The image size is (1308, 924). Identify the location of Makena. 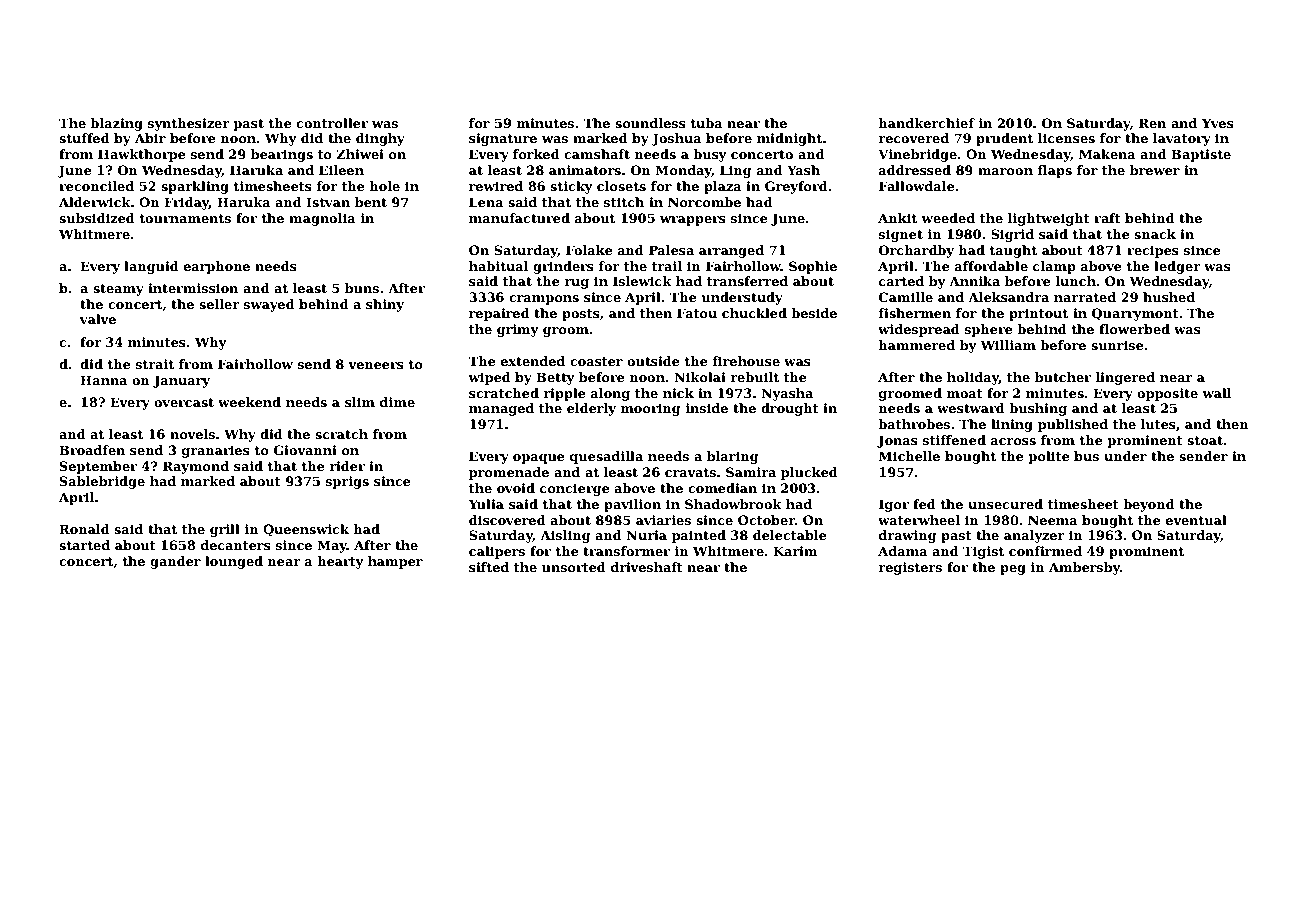
(1107, 154).
